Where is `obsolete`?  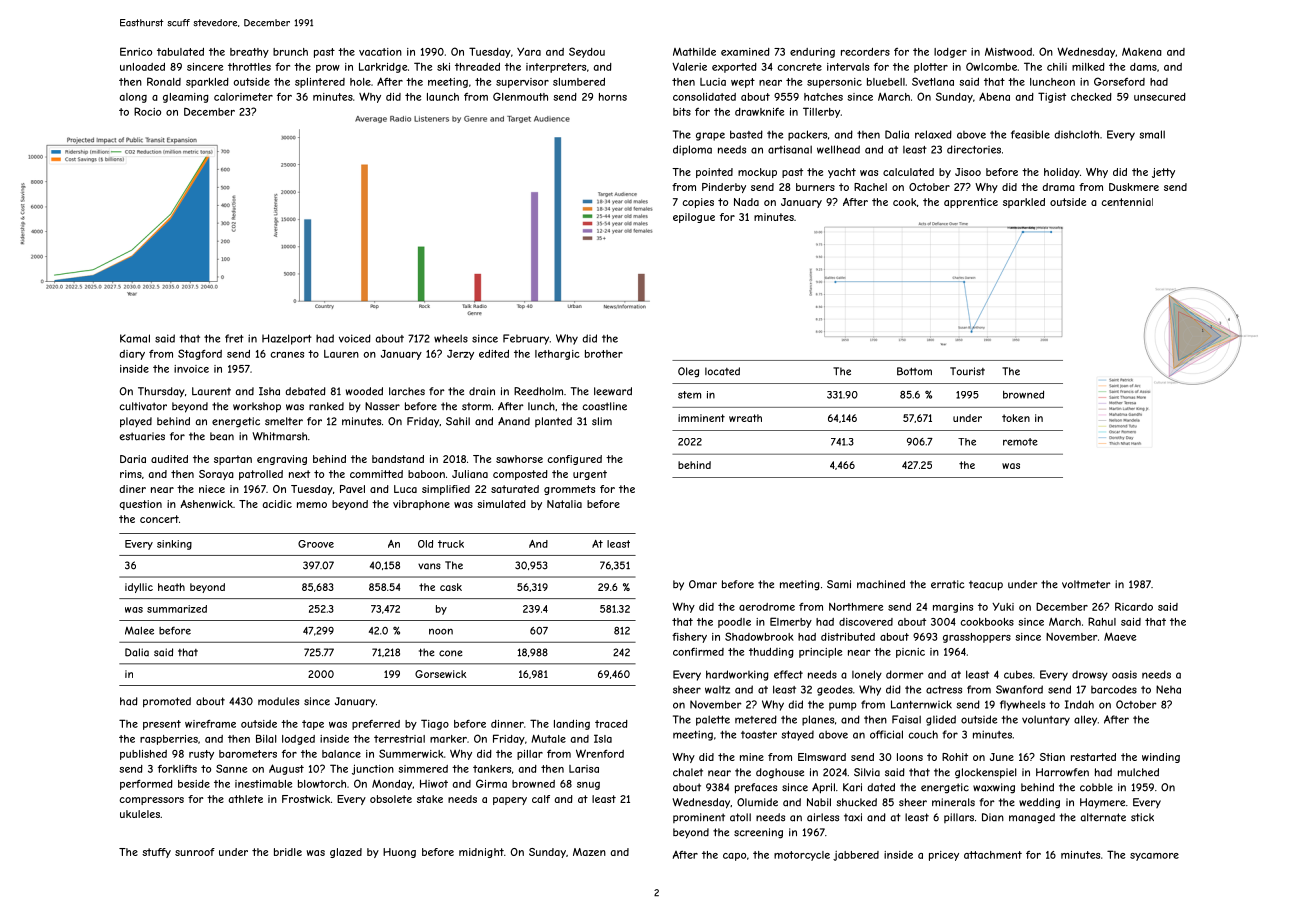
obsolete is located at coordinates (391, 799).
